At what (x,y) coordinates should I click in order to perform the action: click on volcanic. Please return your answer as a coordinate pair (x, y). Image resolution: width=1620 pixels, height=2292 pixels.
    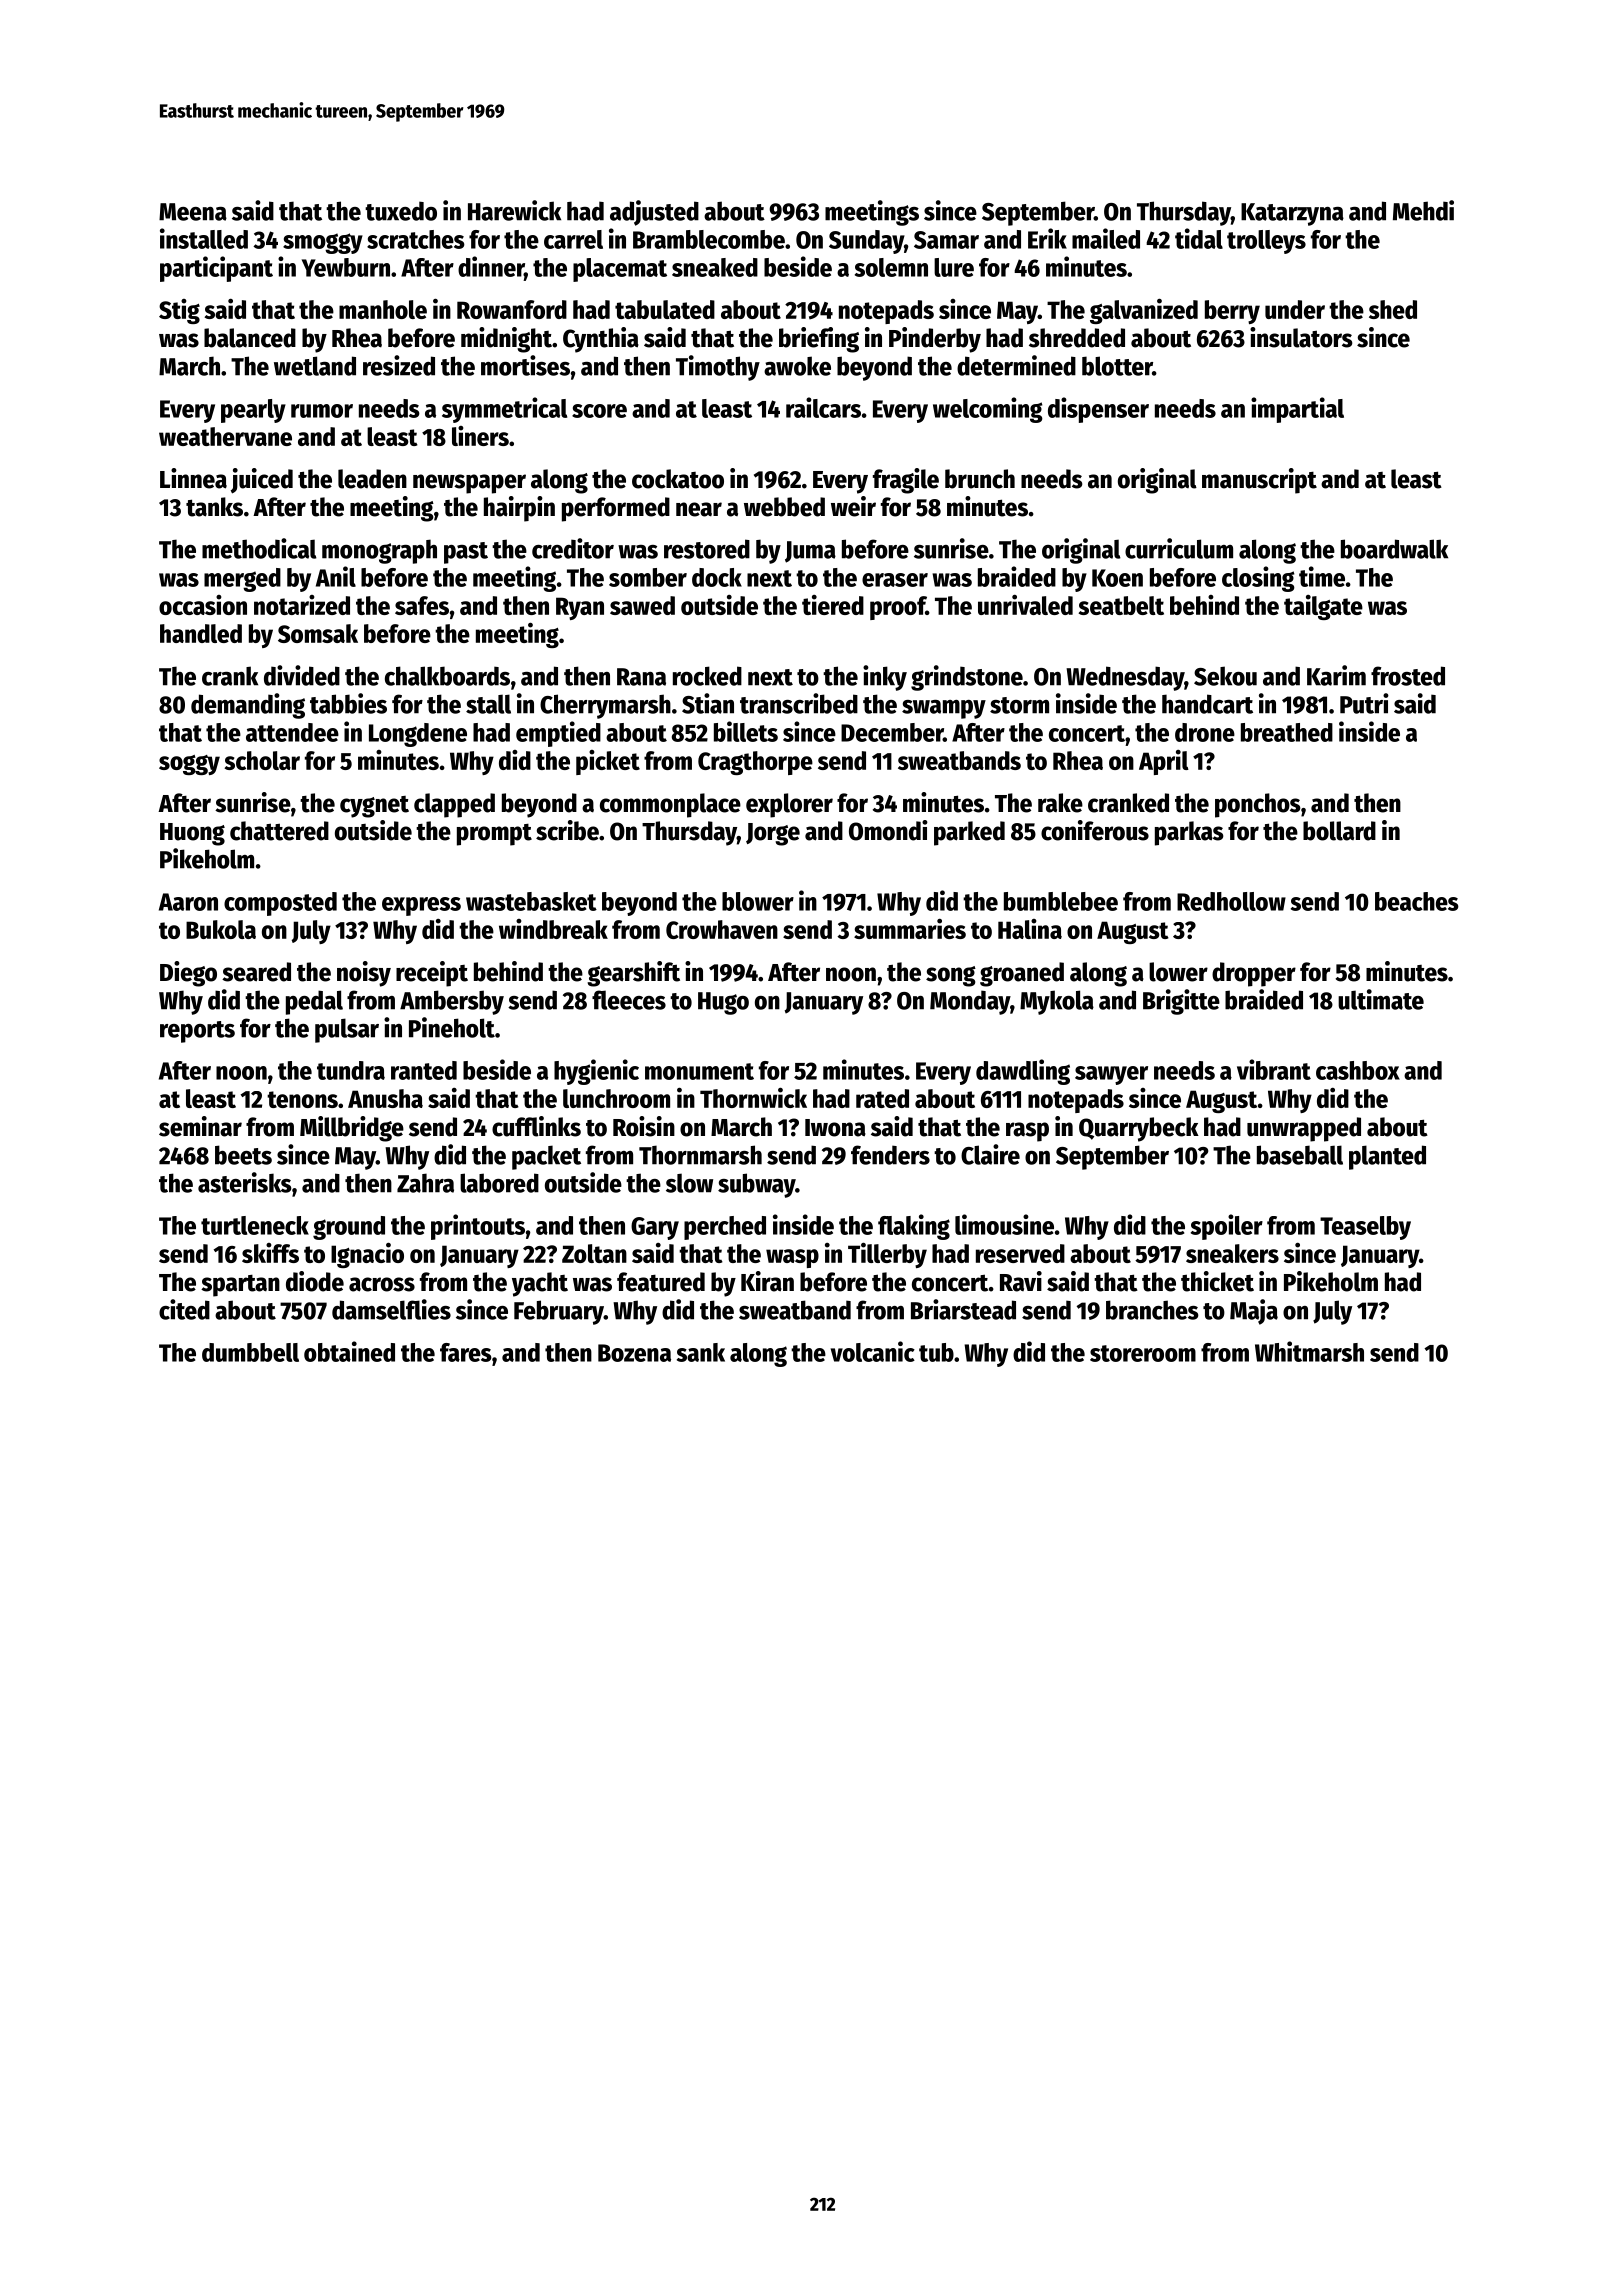
    Looking at the image, I should click on (873, 1351).
